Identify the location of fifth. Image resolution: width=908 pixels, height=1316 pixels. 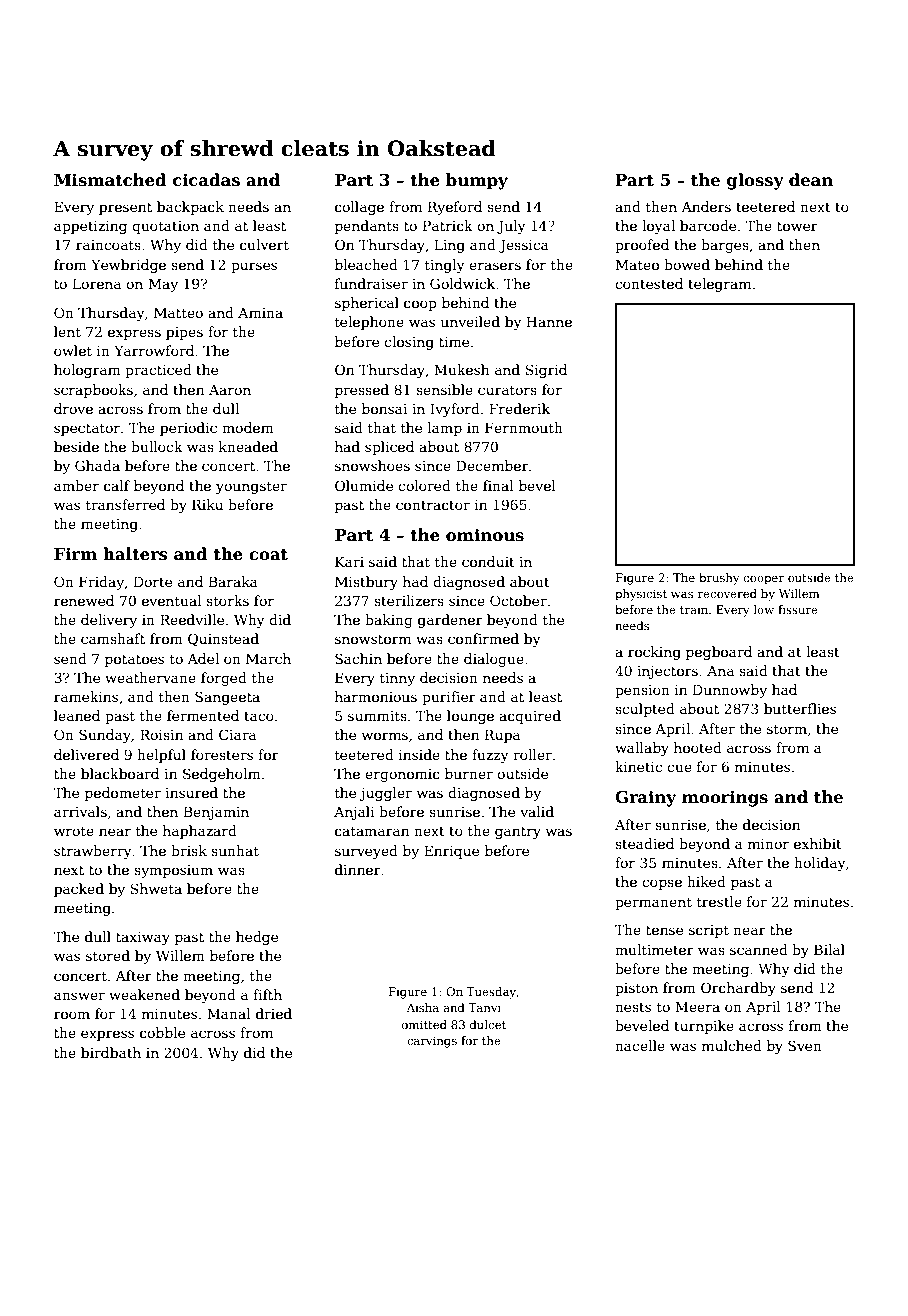
(267, 994).
